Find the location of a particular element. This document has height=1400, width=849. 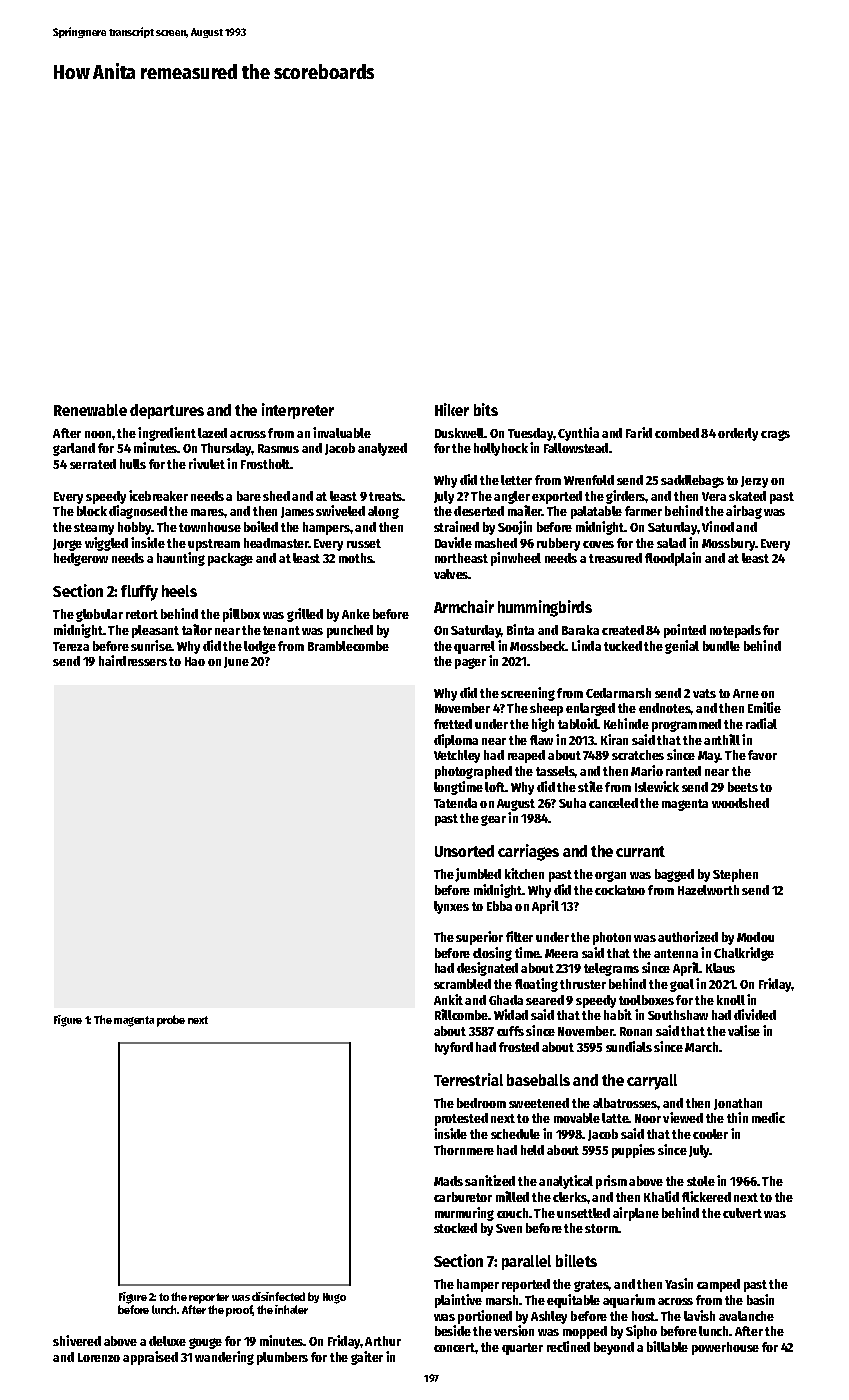

Jonathan is located at coordinates (738, 1104).
